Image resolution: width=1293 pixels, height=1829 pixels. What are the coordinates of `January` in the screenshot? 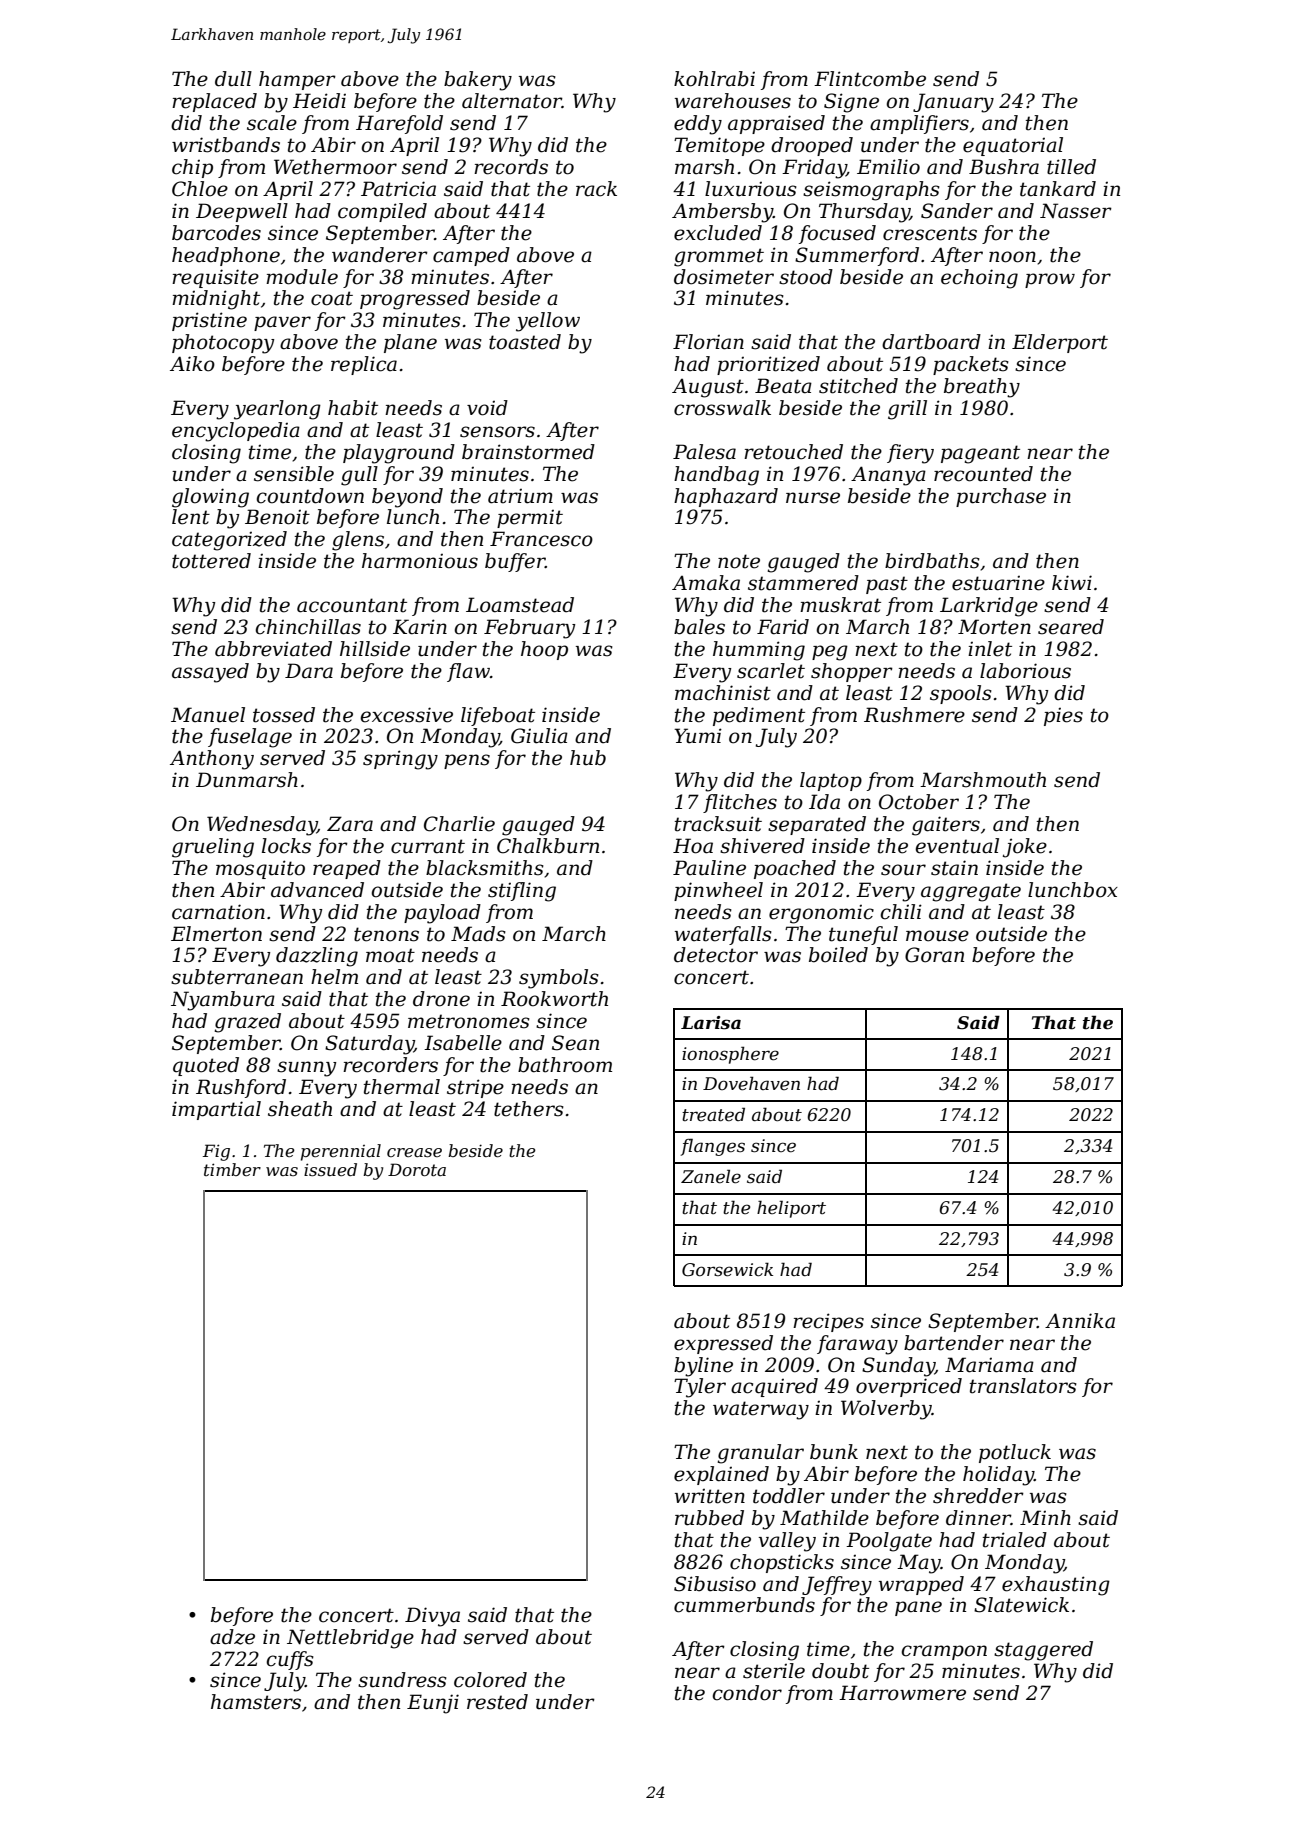 It's located at (953, 103).
